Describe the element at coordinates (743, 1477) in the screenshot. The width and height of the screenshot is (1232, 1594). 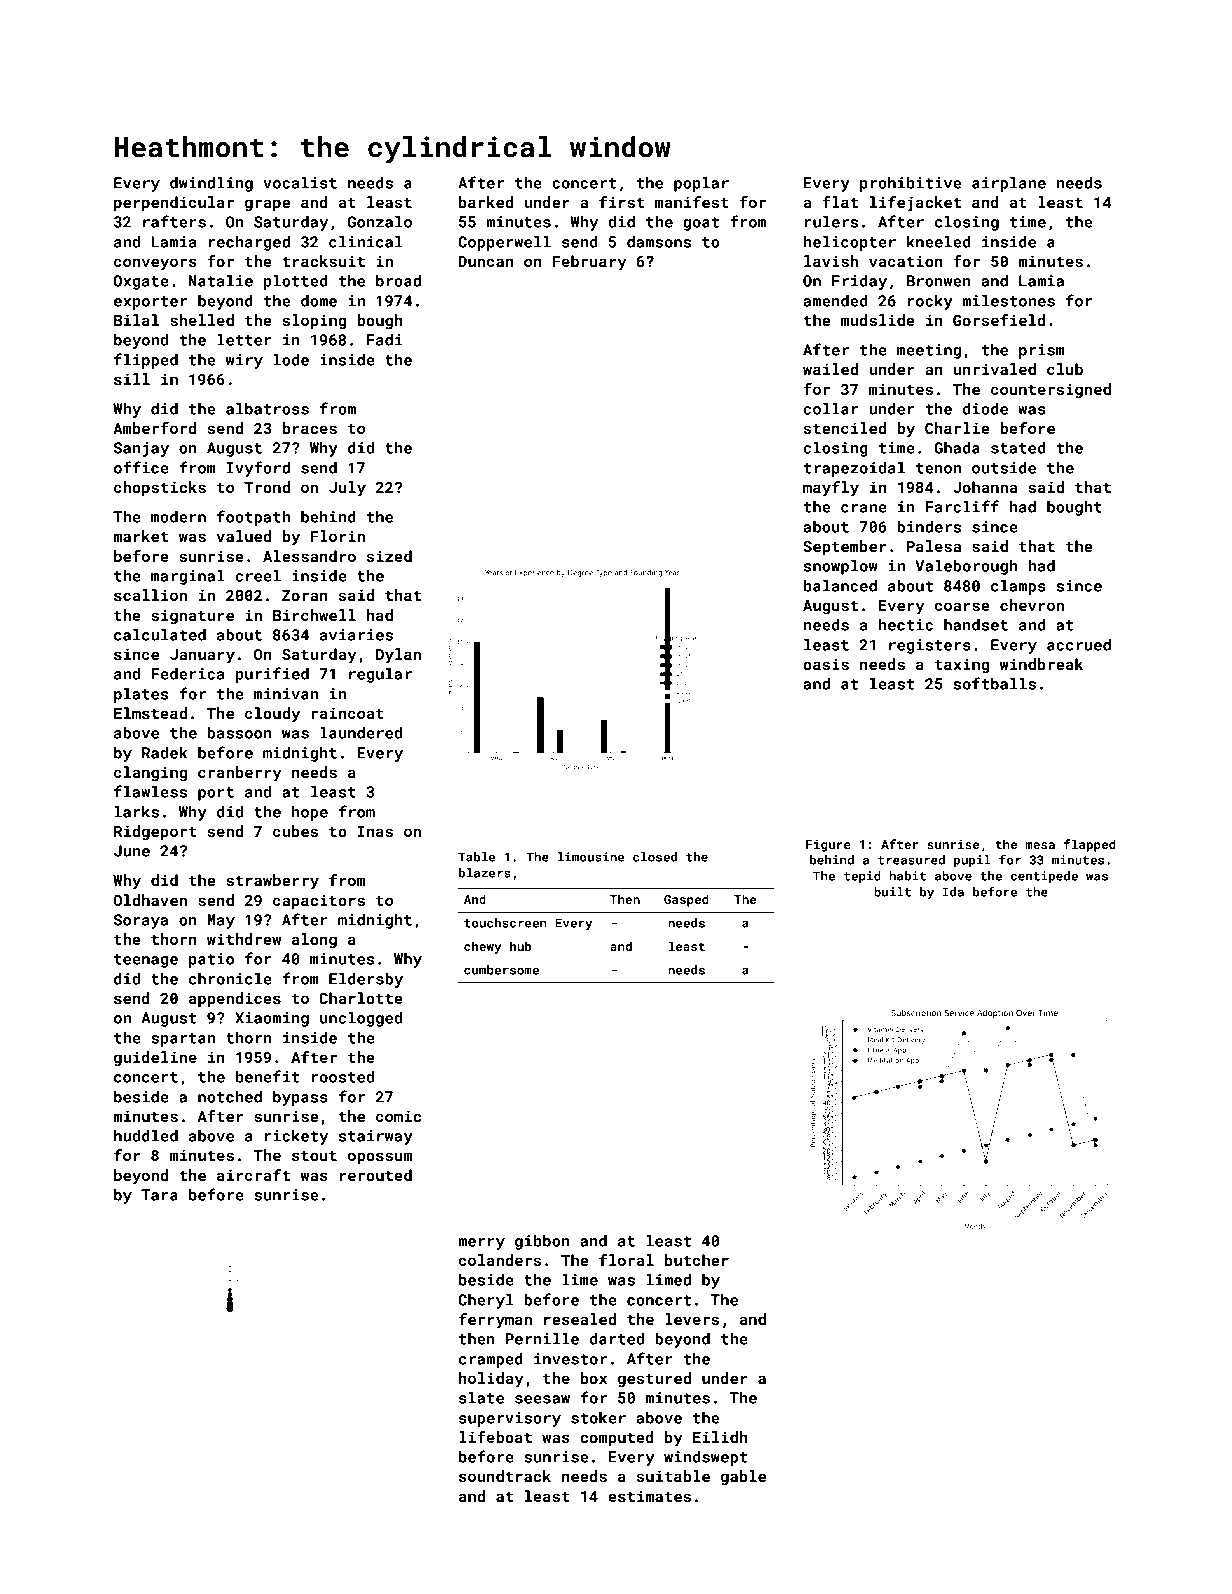
I see `gable` at that location.
